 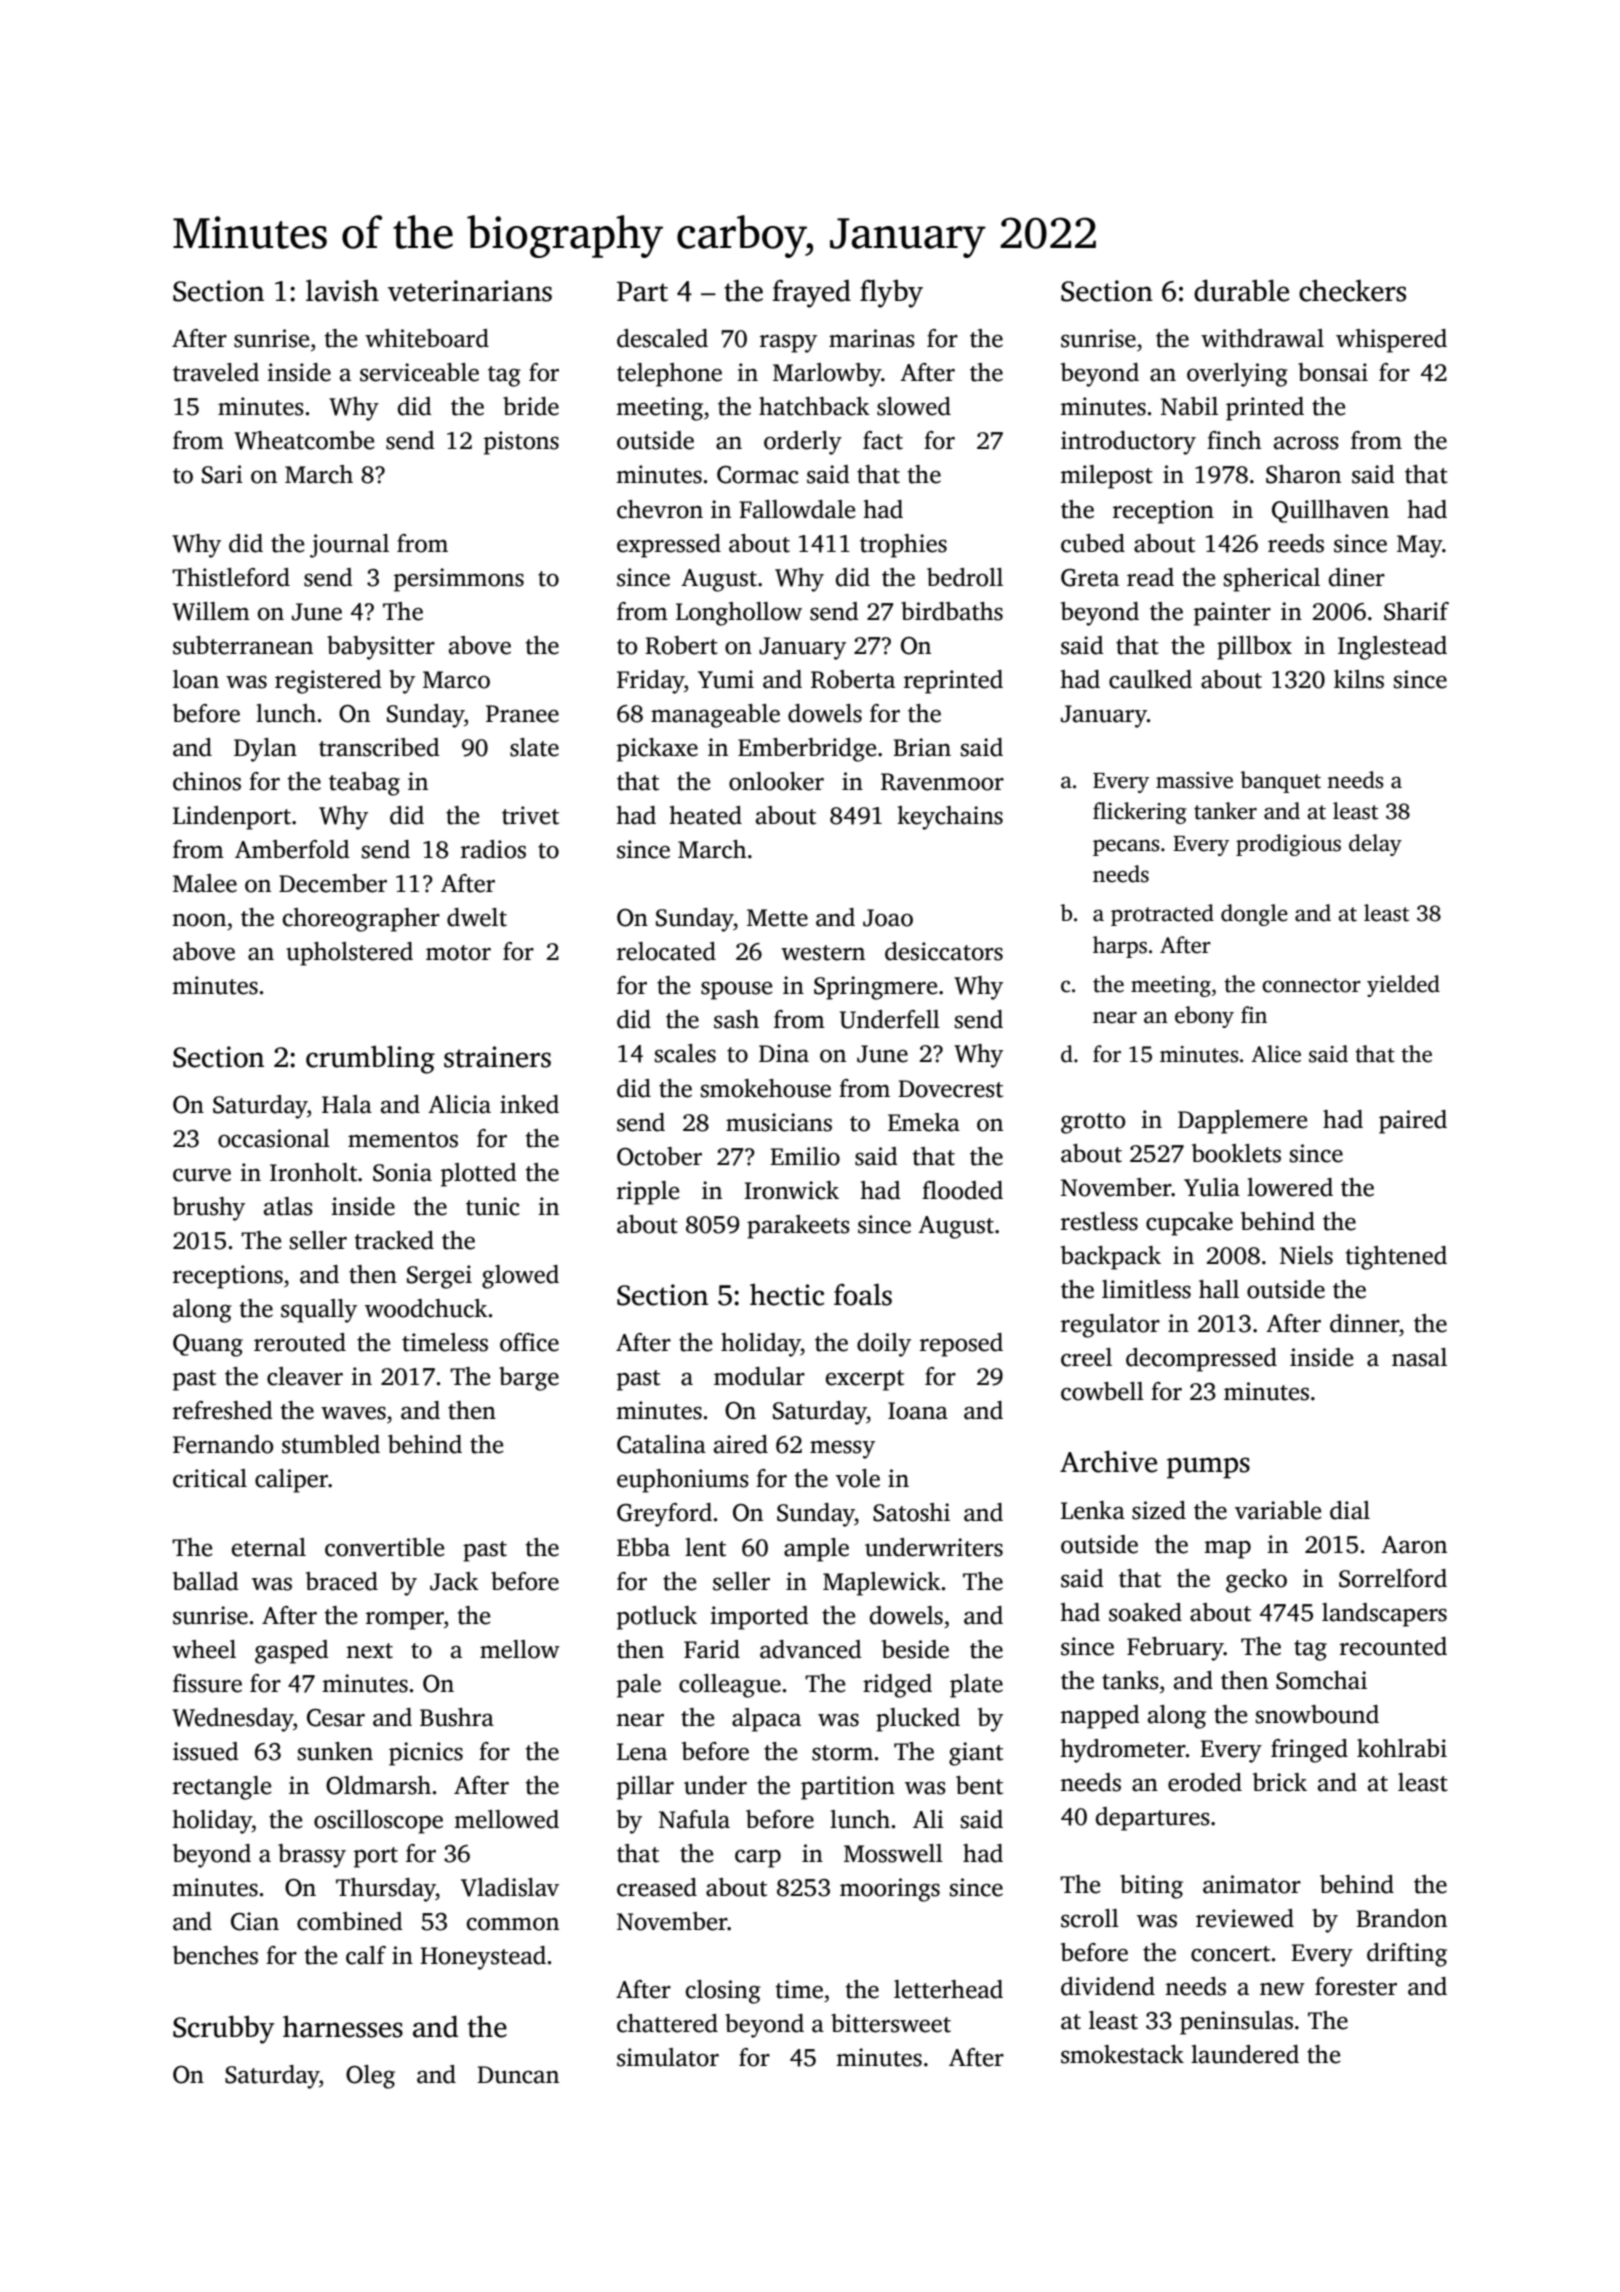 I want to click on bonsai, so click(x=1333, y=372).
